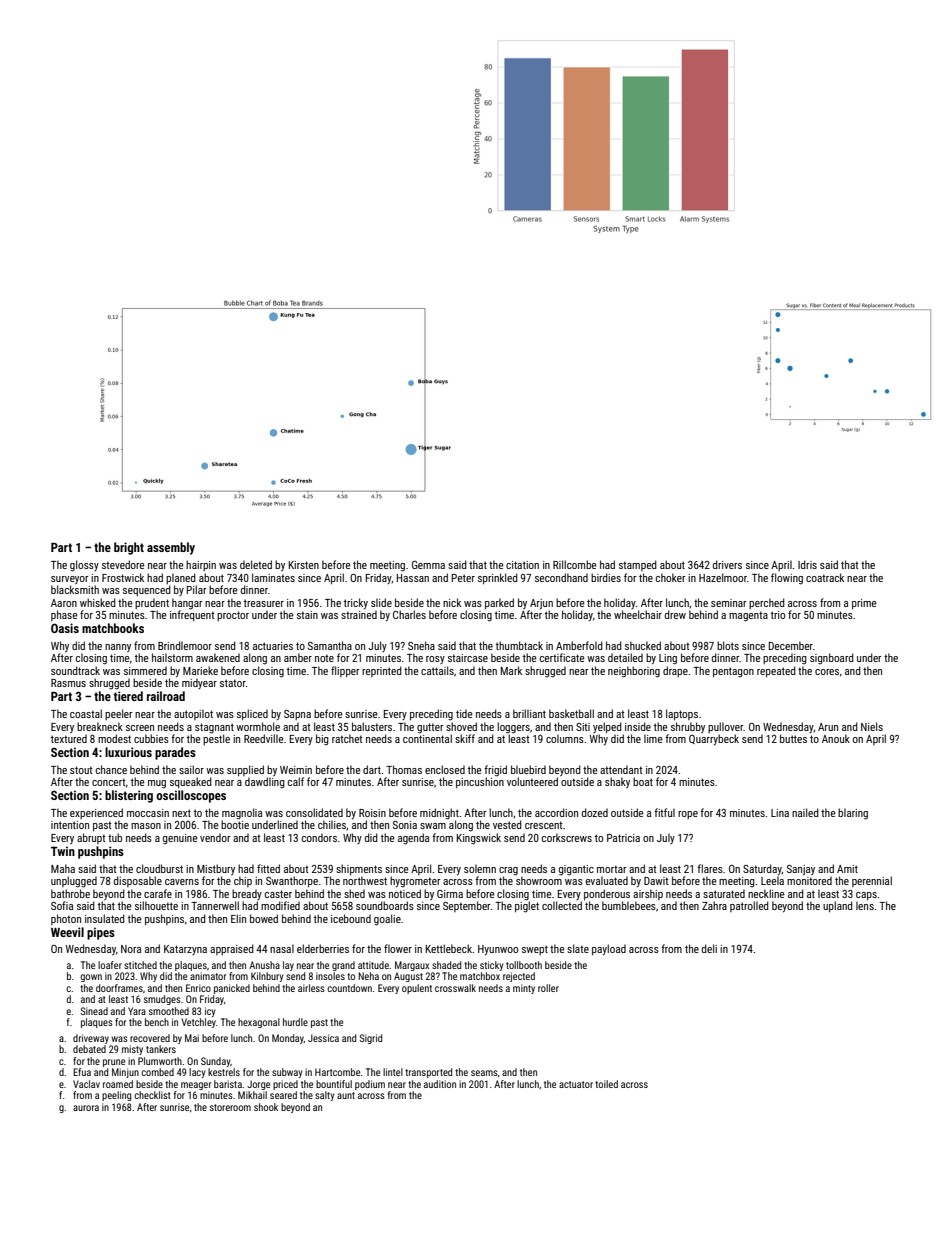 The width and height of the screenshot is (952, 1233). What do you see at coordinates (709, 948) in the screenshot?
I see `deli` at bounding box center [709, 948].
